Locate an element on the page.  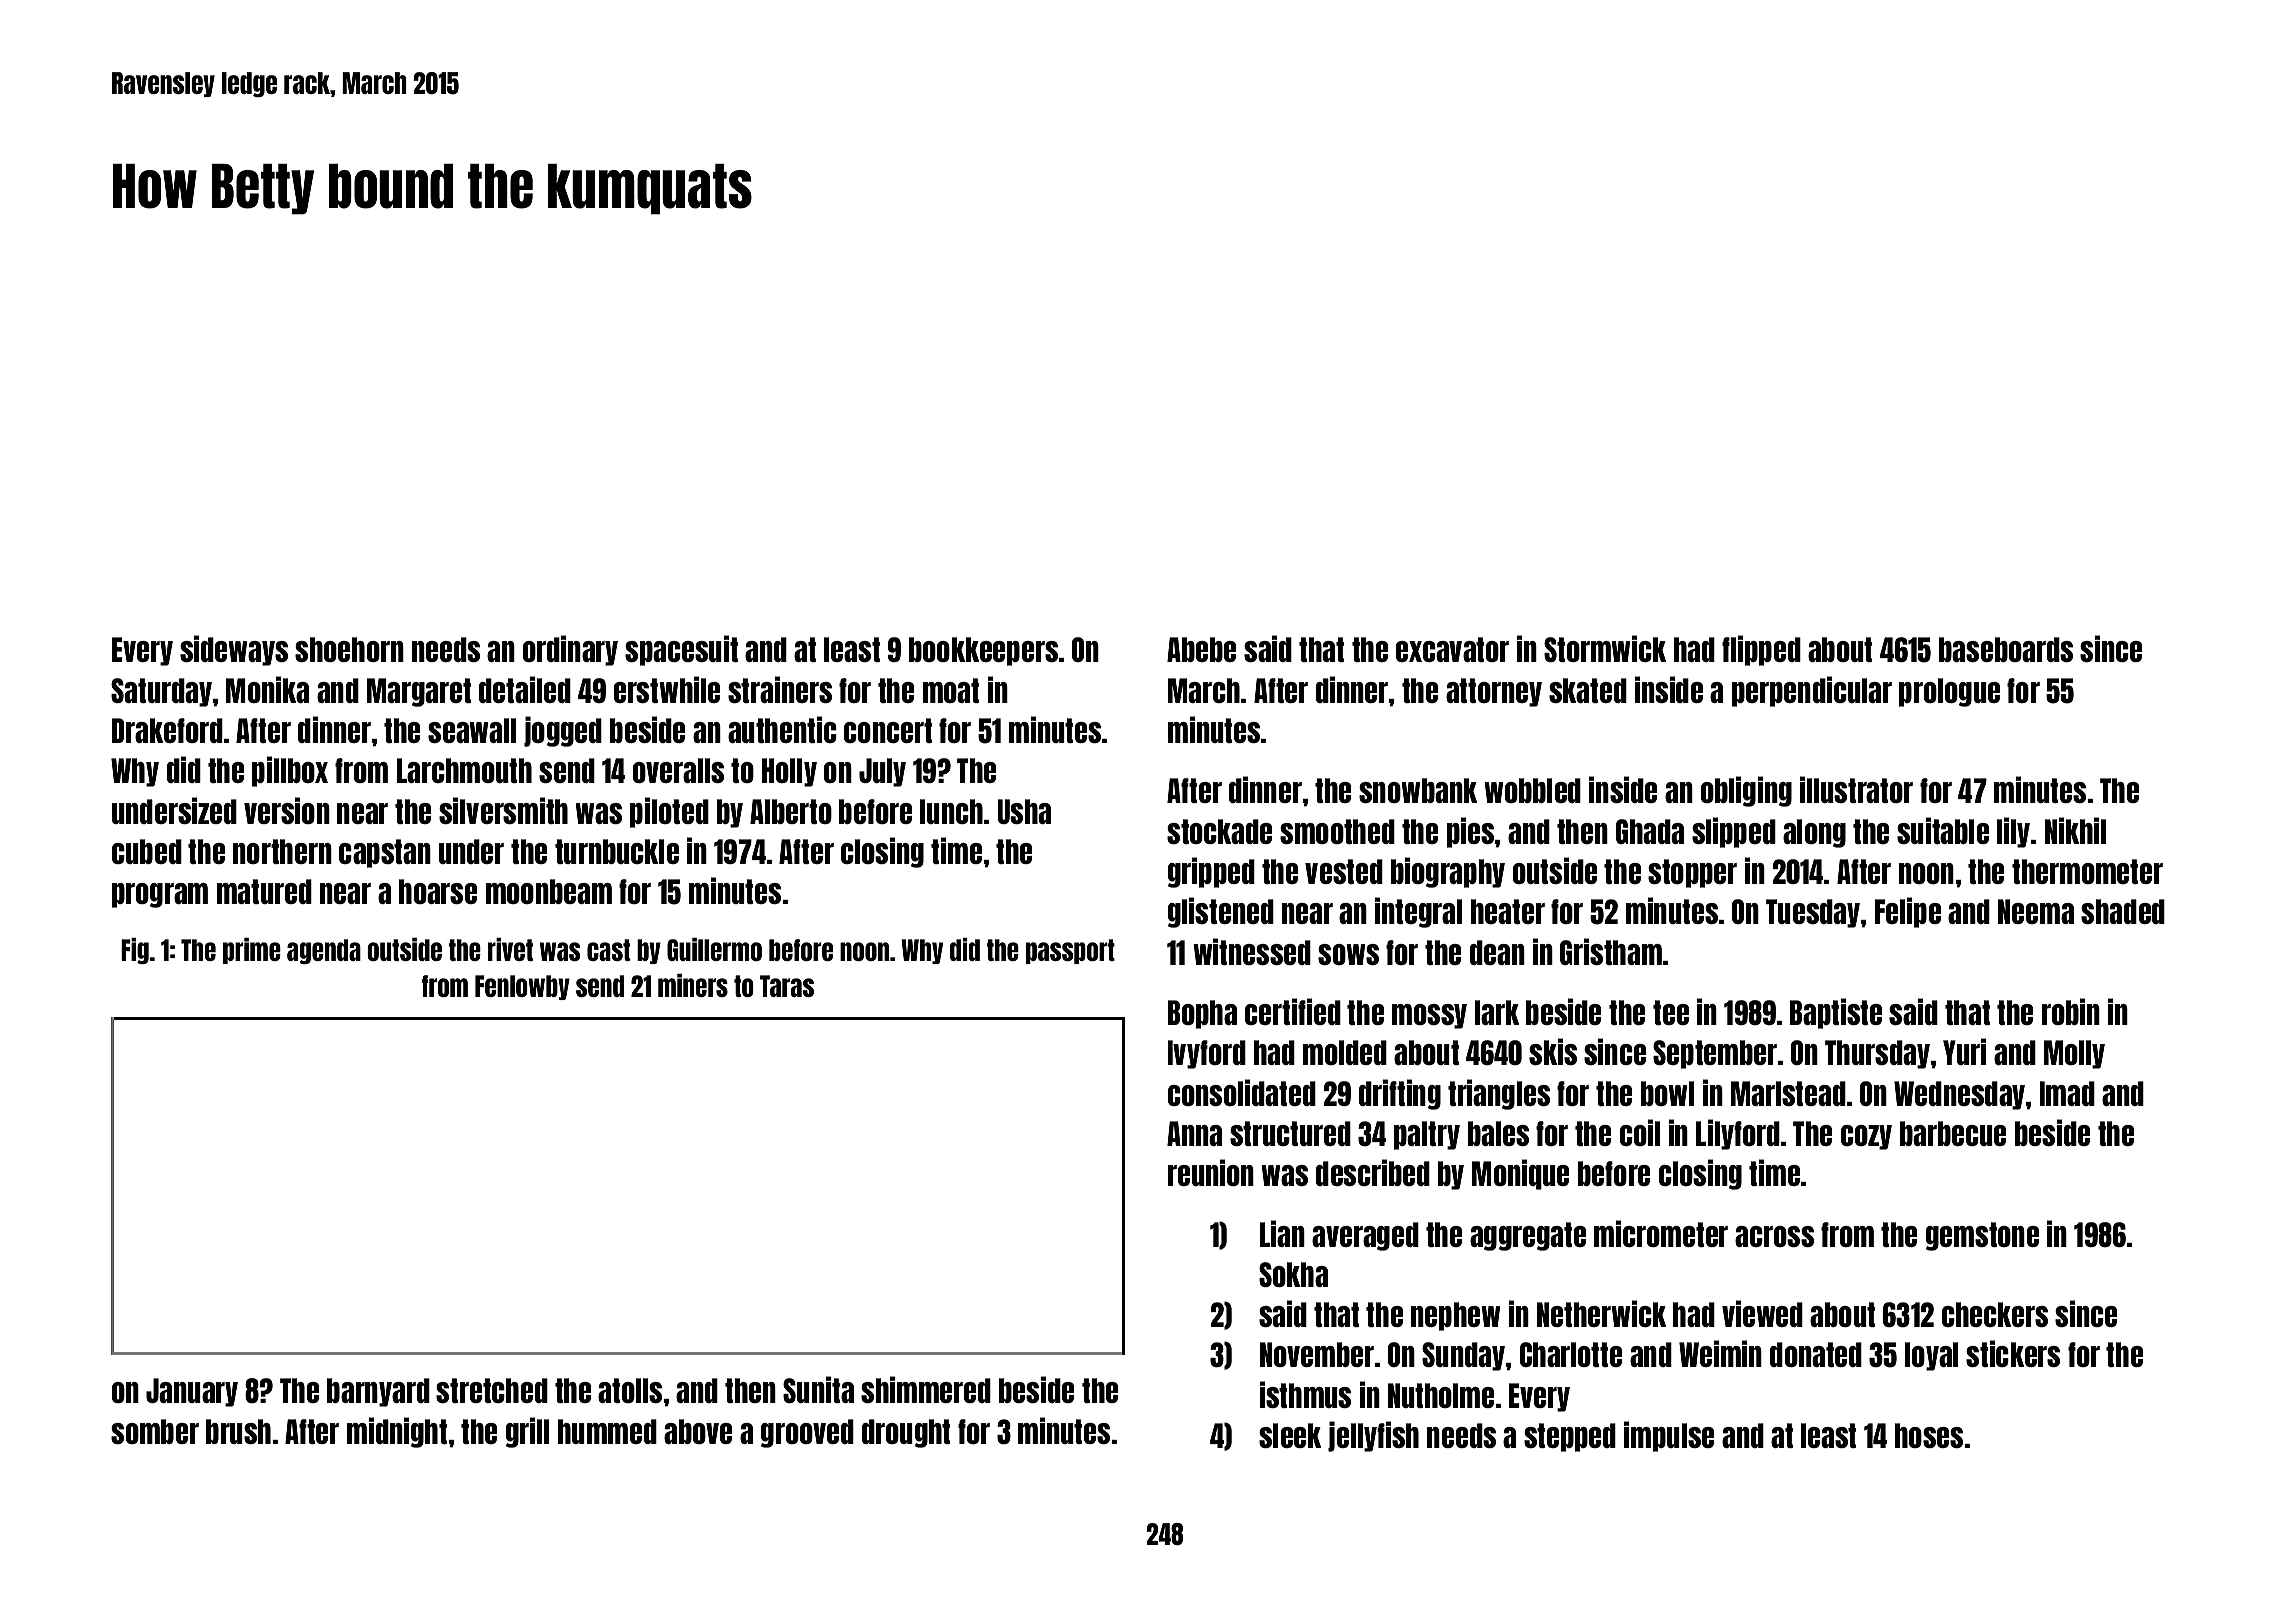
impulse is located at coordinates (1669, 1436).
